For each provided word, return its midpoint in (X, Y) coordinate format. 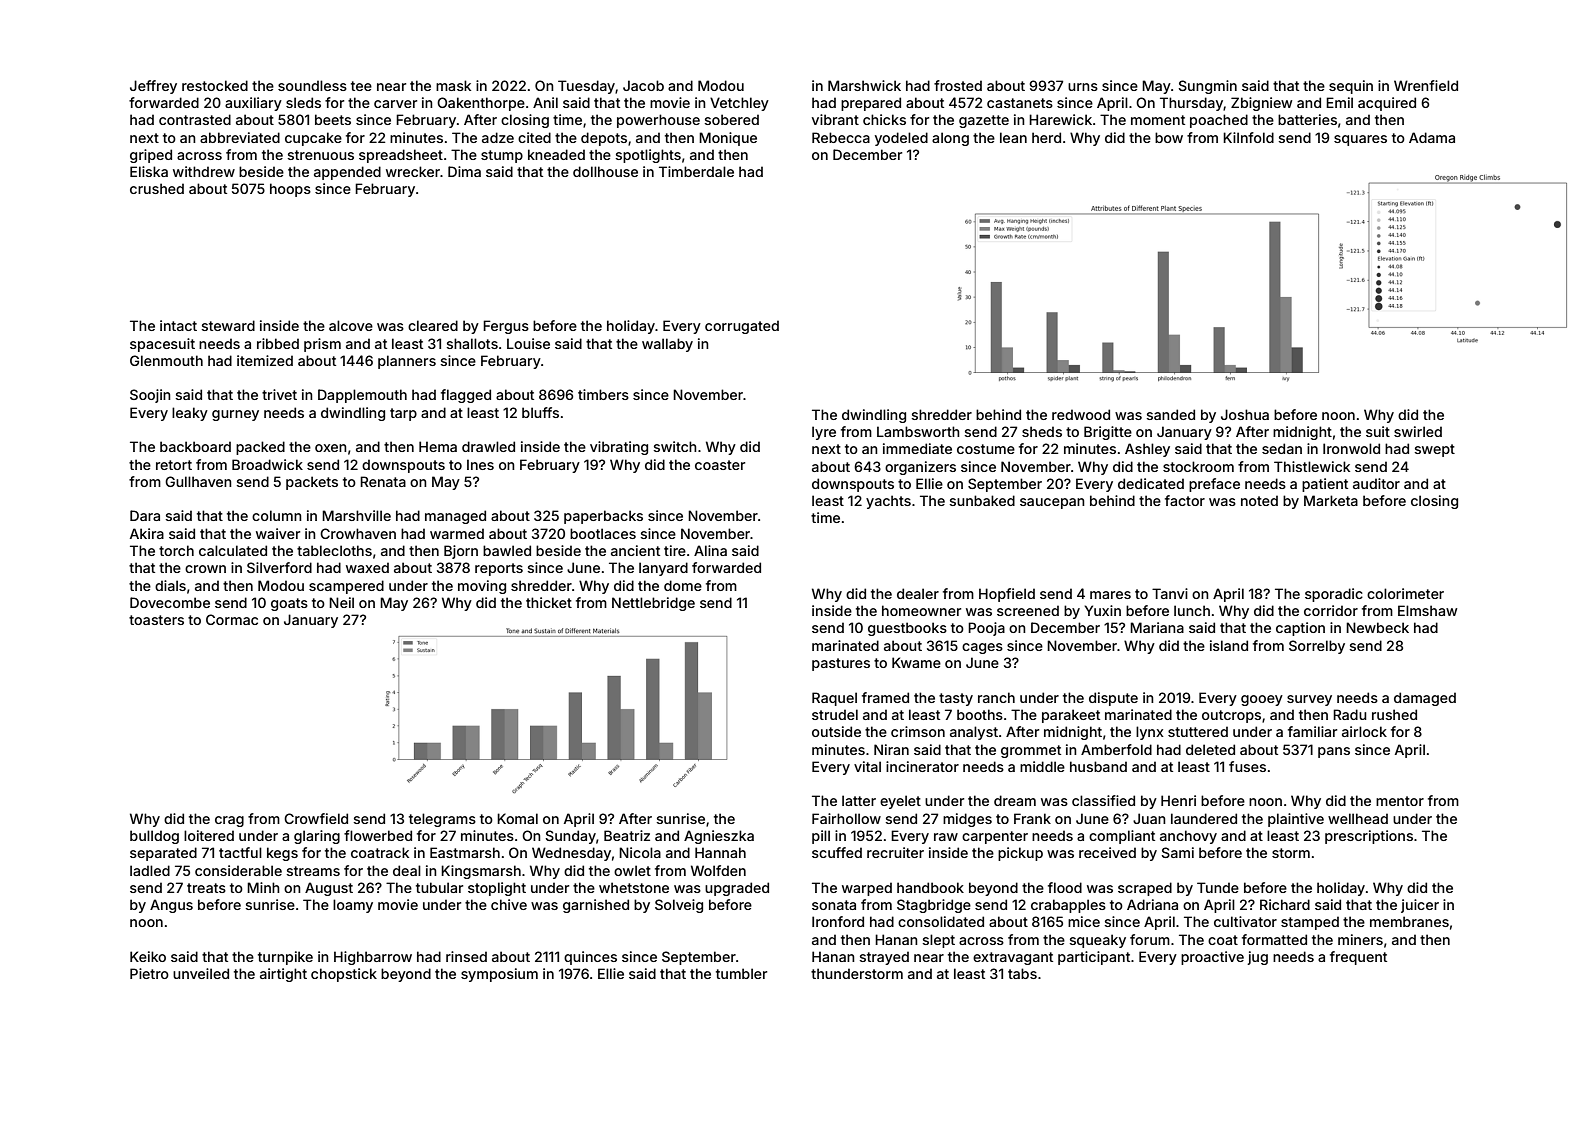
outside (836, 731)
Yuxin (1103, 610)
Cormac (232, 619)
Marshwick (864, 85)
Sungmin (1208, 87)
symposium (499, 975)
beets (333, 119)
